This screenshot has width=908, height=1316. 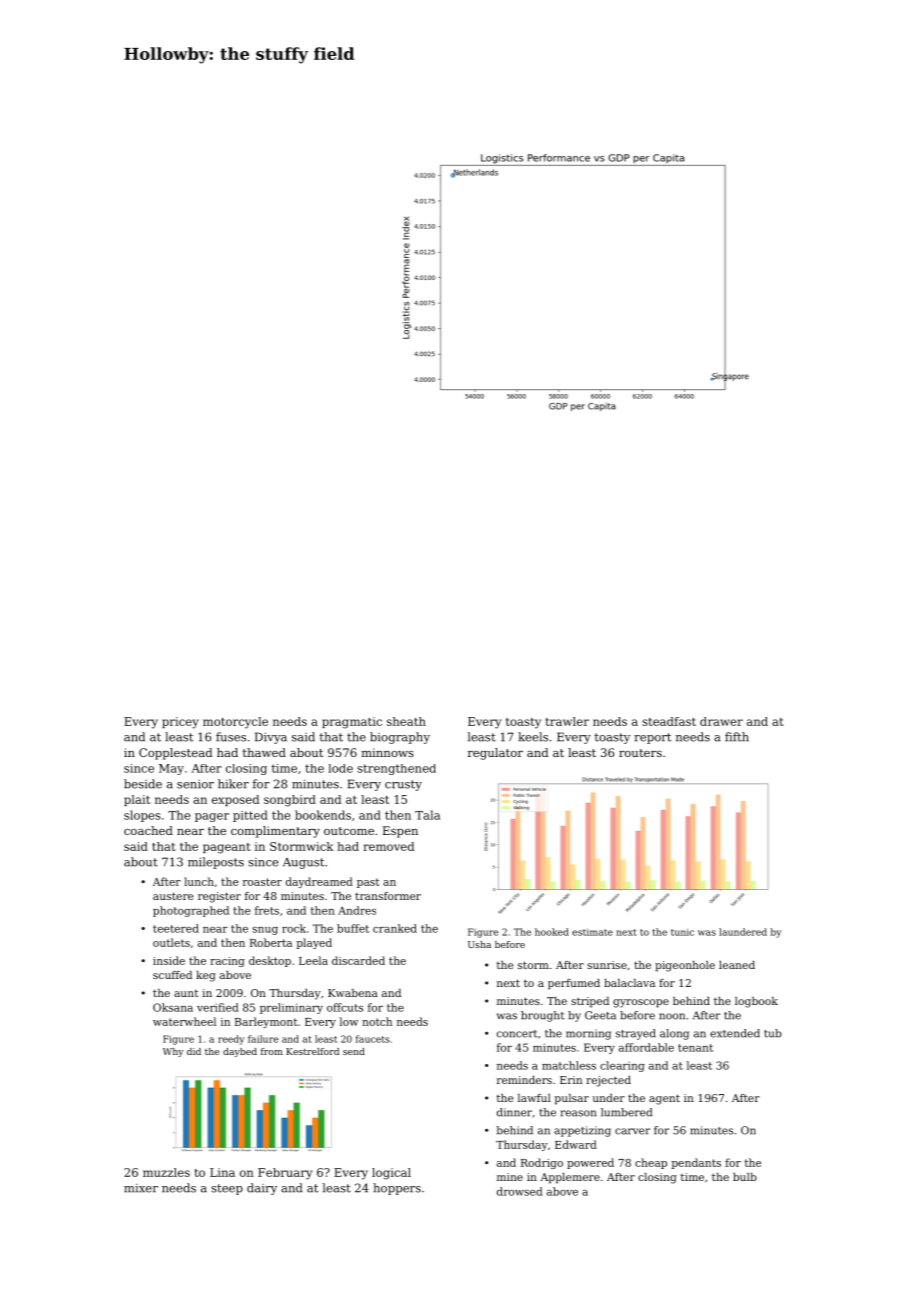 What do you see at coordinates (212, 817) in the screenshot?
I see `pager` at bounding box center [212, 817].
